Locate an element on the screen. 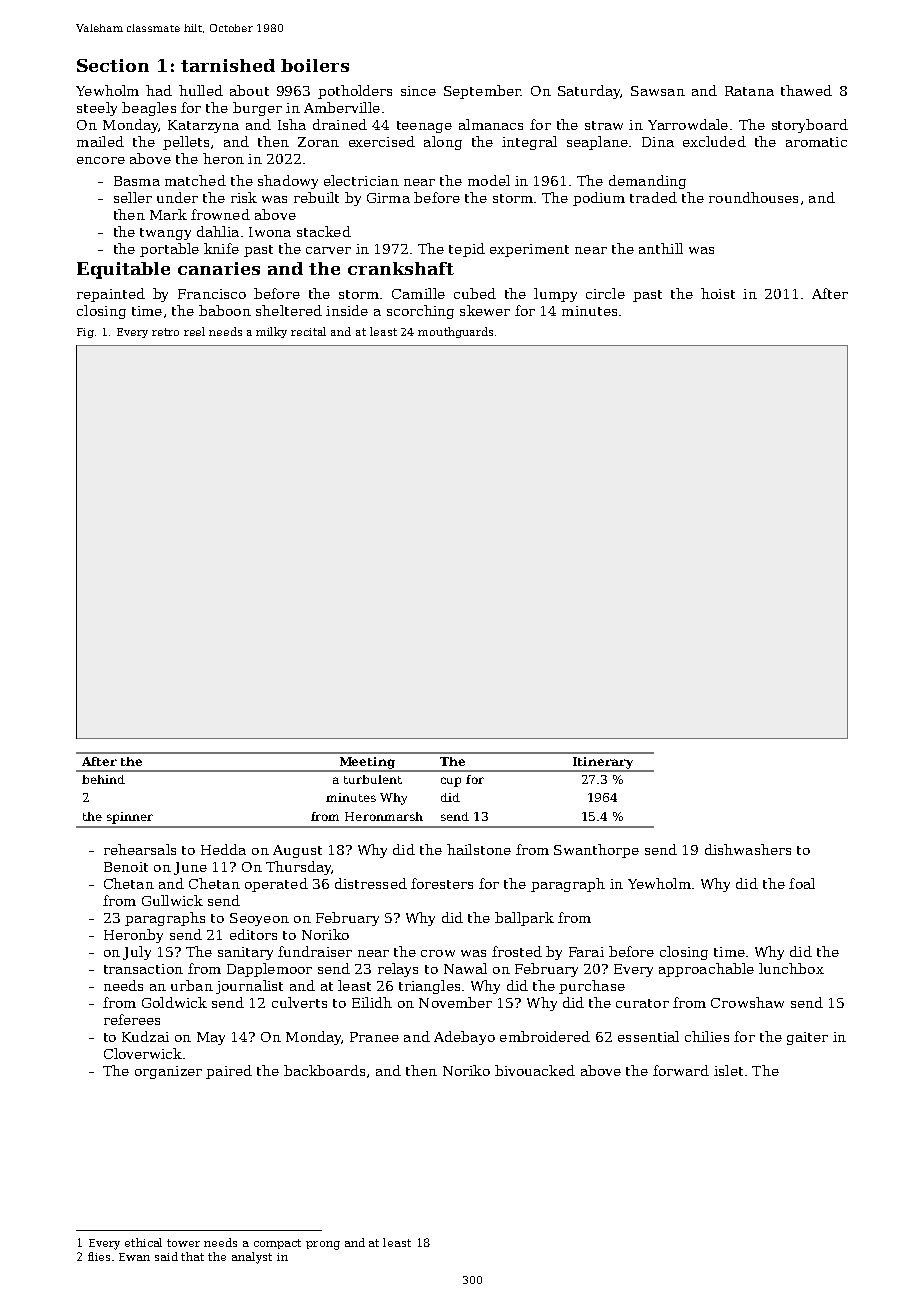 The image size is (924, 1308). that is located at coordinates (192, 1256).
